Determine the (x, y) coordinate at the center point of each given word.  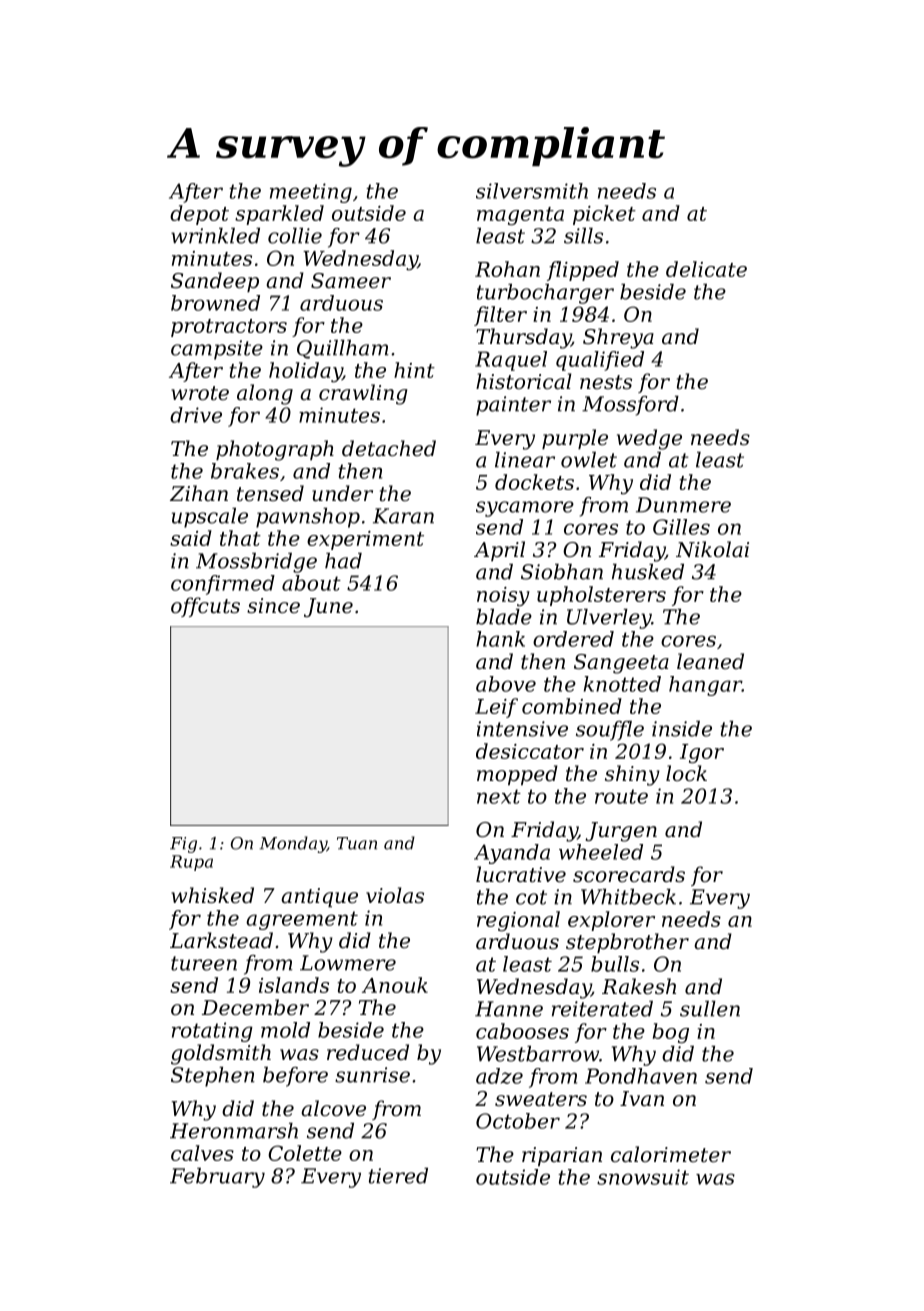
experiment (365, 540)
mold (285, 1030)
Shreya (618, 338)
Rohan (507, 269)
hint (414, 370)
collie (295, 236)
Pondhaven (641, 1076)
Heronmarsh (234, 1131)
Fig (183, 845)
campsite (217, 350)
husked (648, 572)
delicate (706, 269)
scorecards (629, 874)
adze (499, 1076)
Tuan (357, 843)
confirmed (223, 585)
